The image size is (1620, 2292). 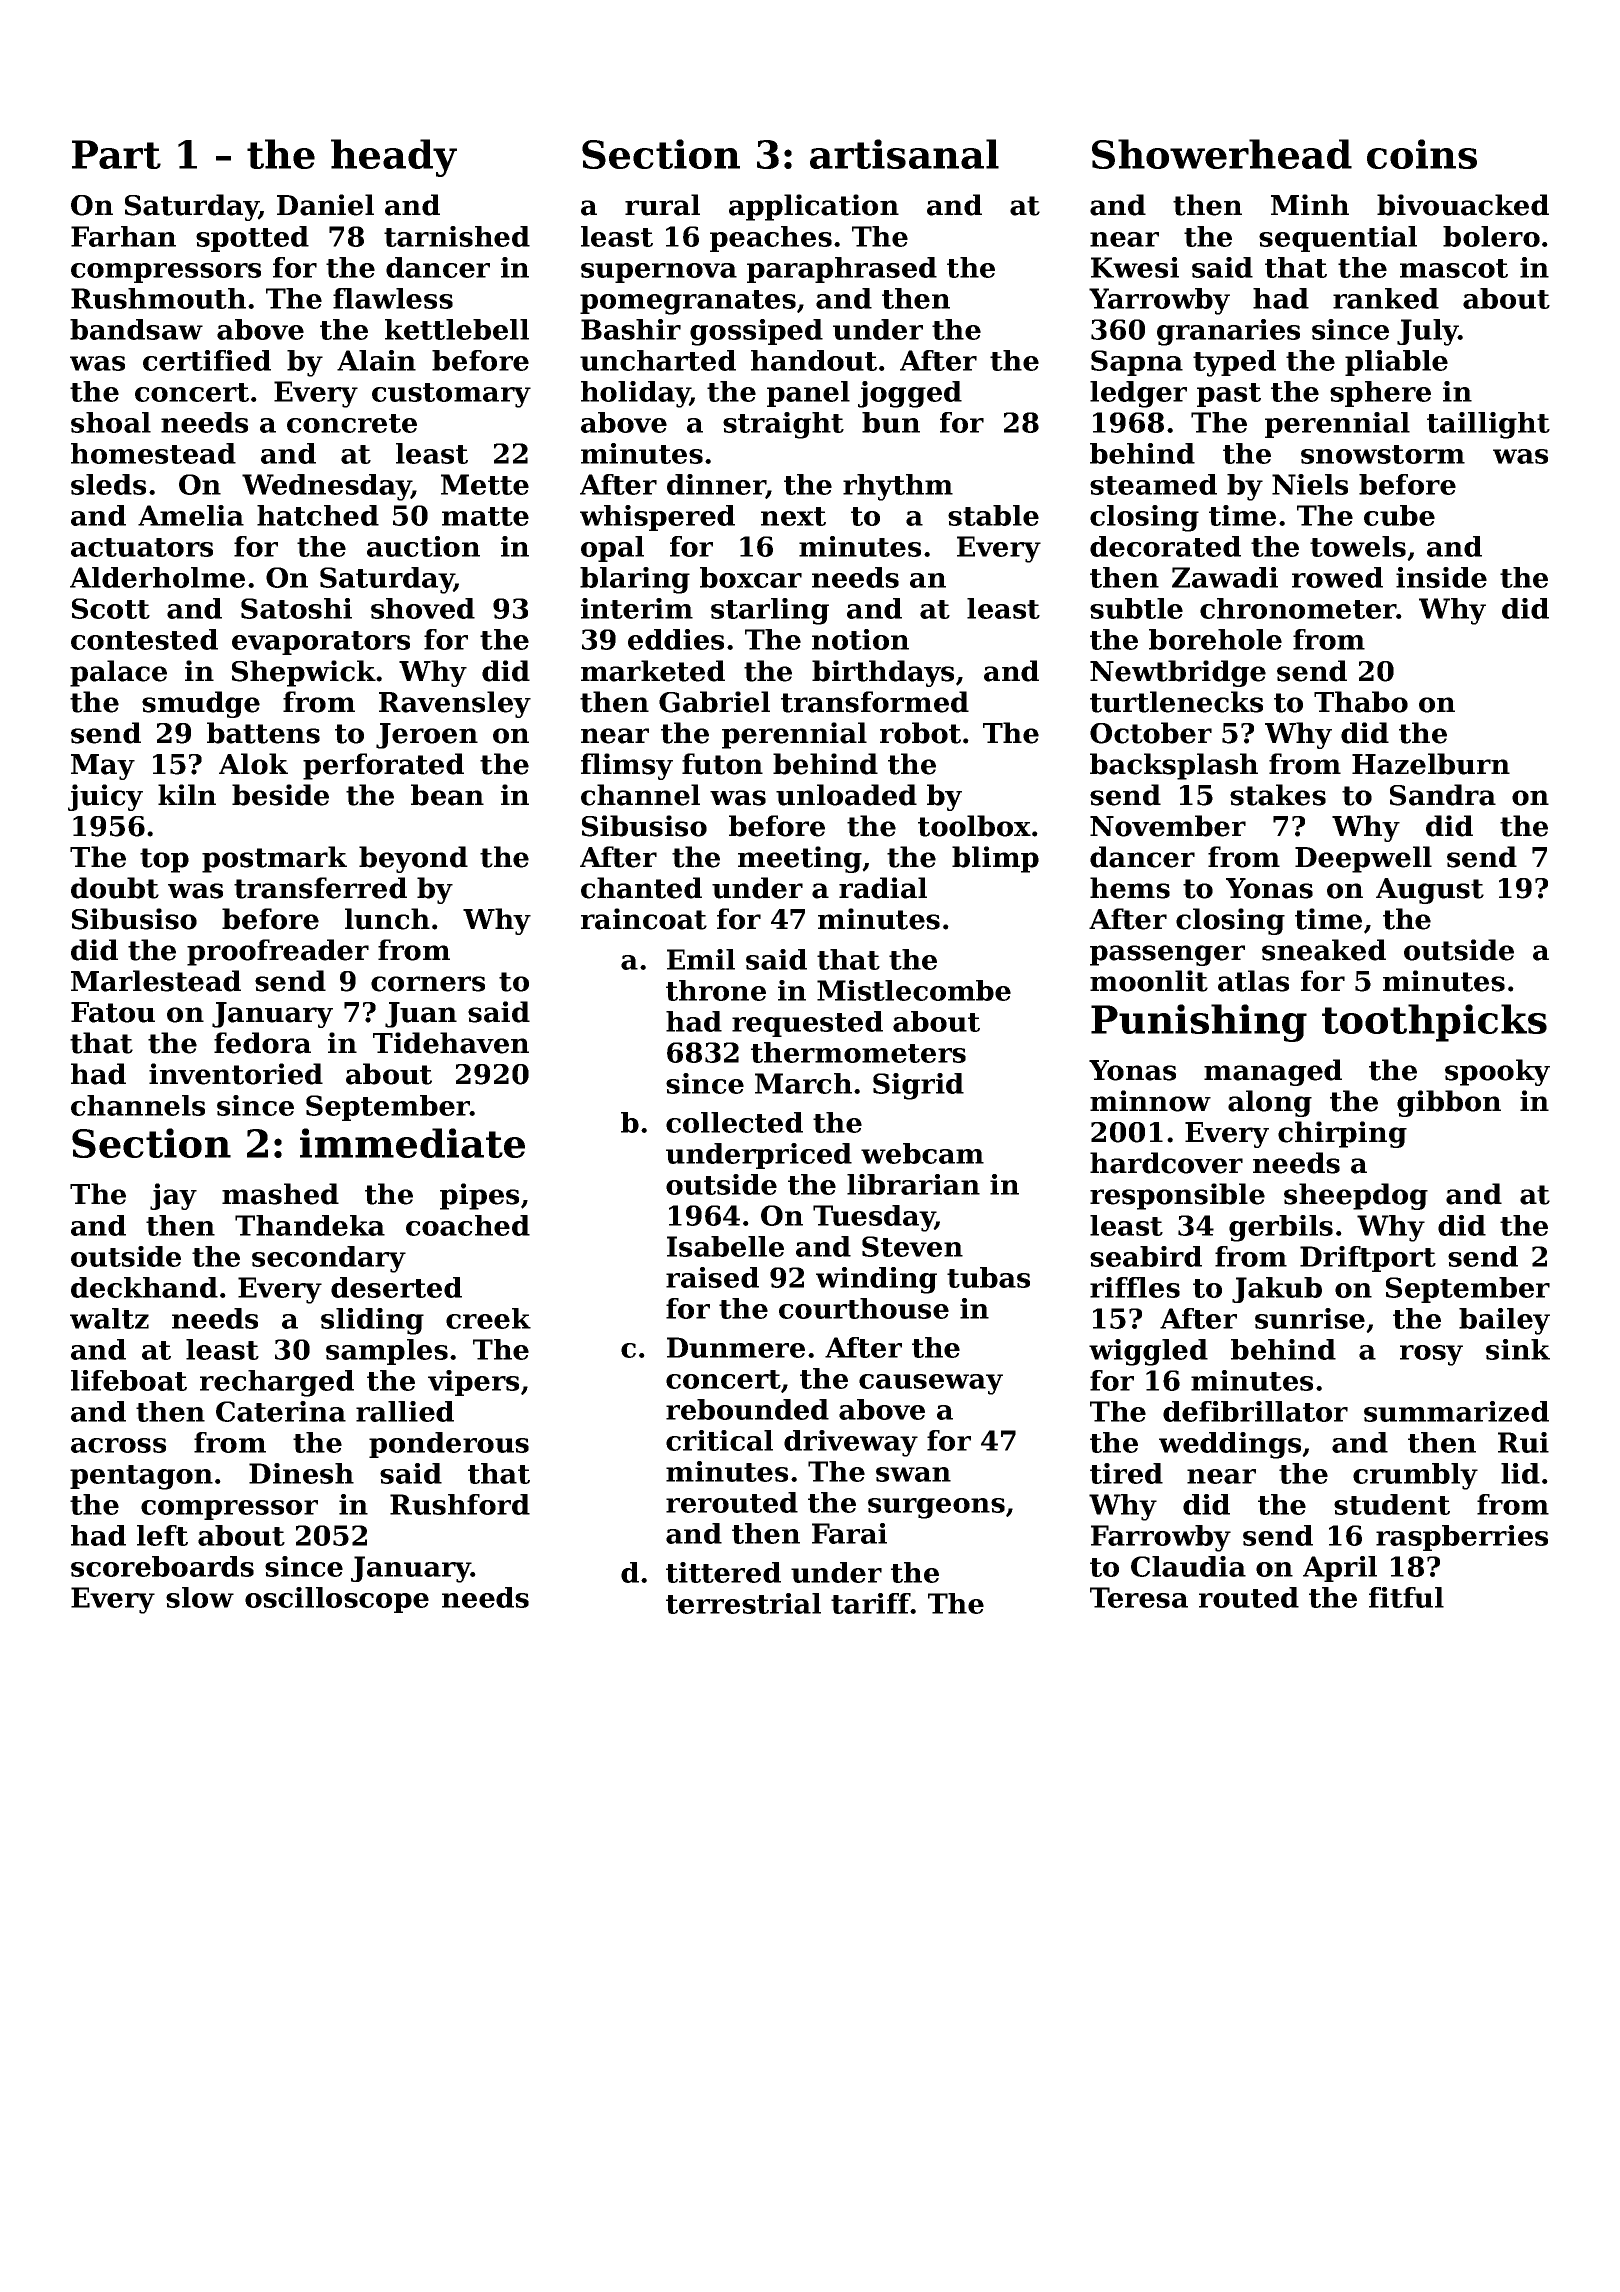 I want to click on scoreboards, so click(x=162, y=1566).
